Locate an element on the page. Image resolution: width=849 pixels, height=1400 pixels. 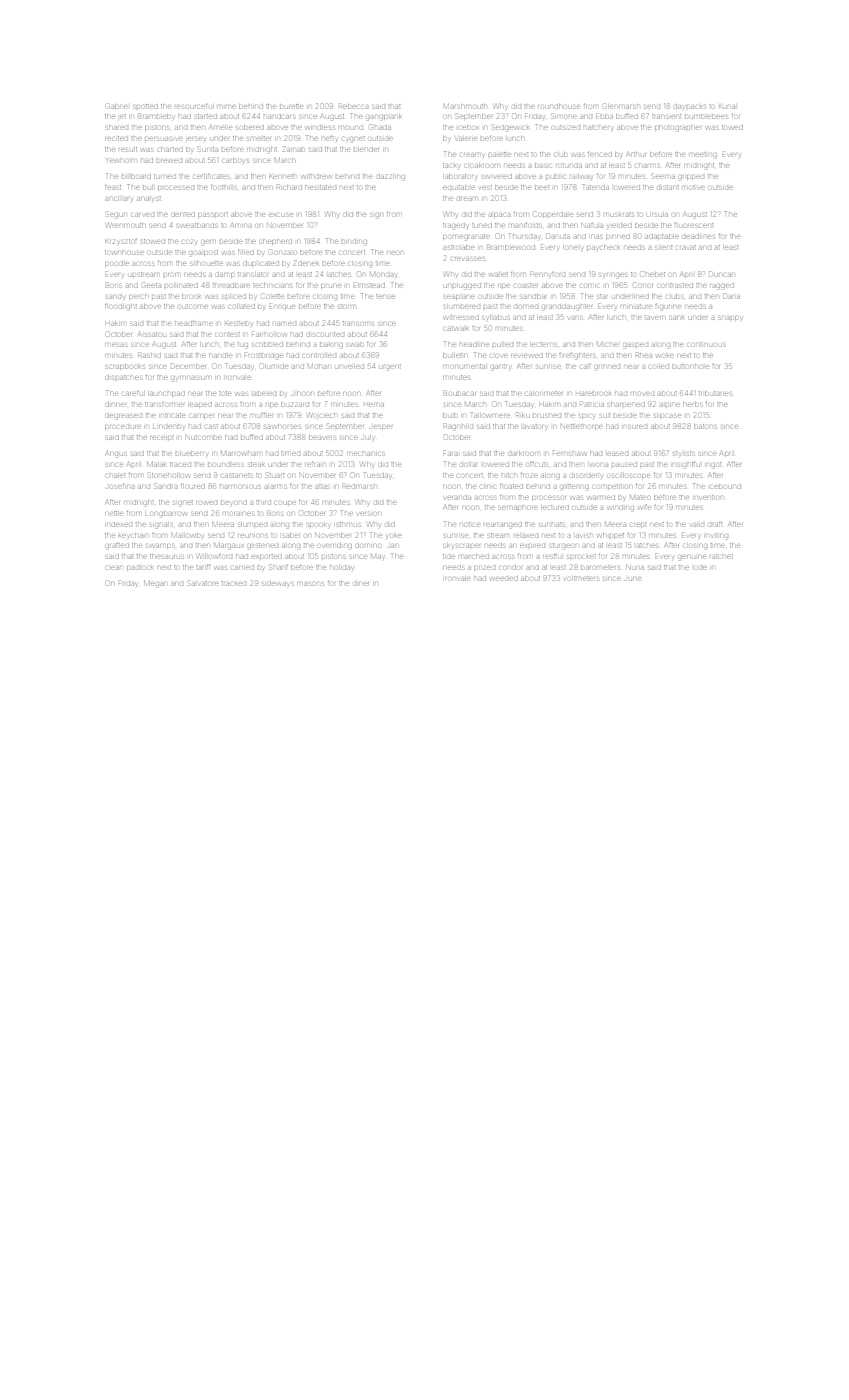
Rebecca is located at coordinates (353, 106).
